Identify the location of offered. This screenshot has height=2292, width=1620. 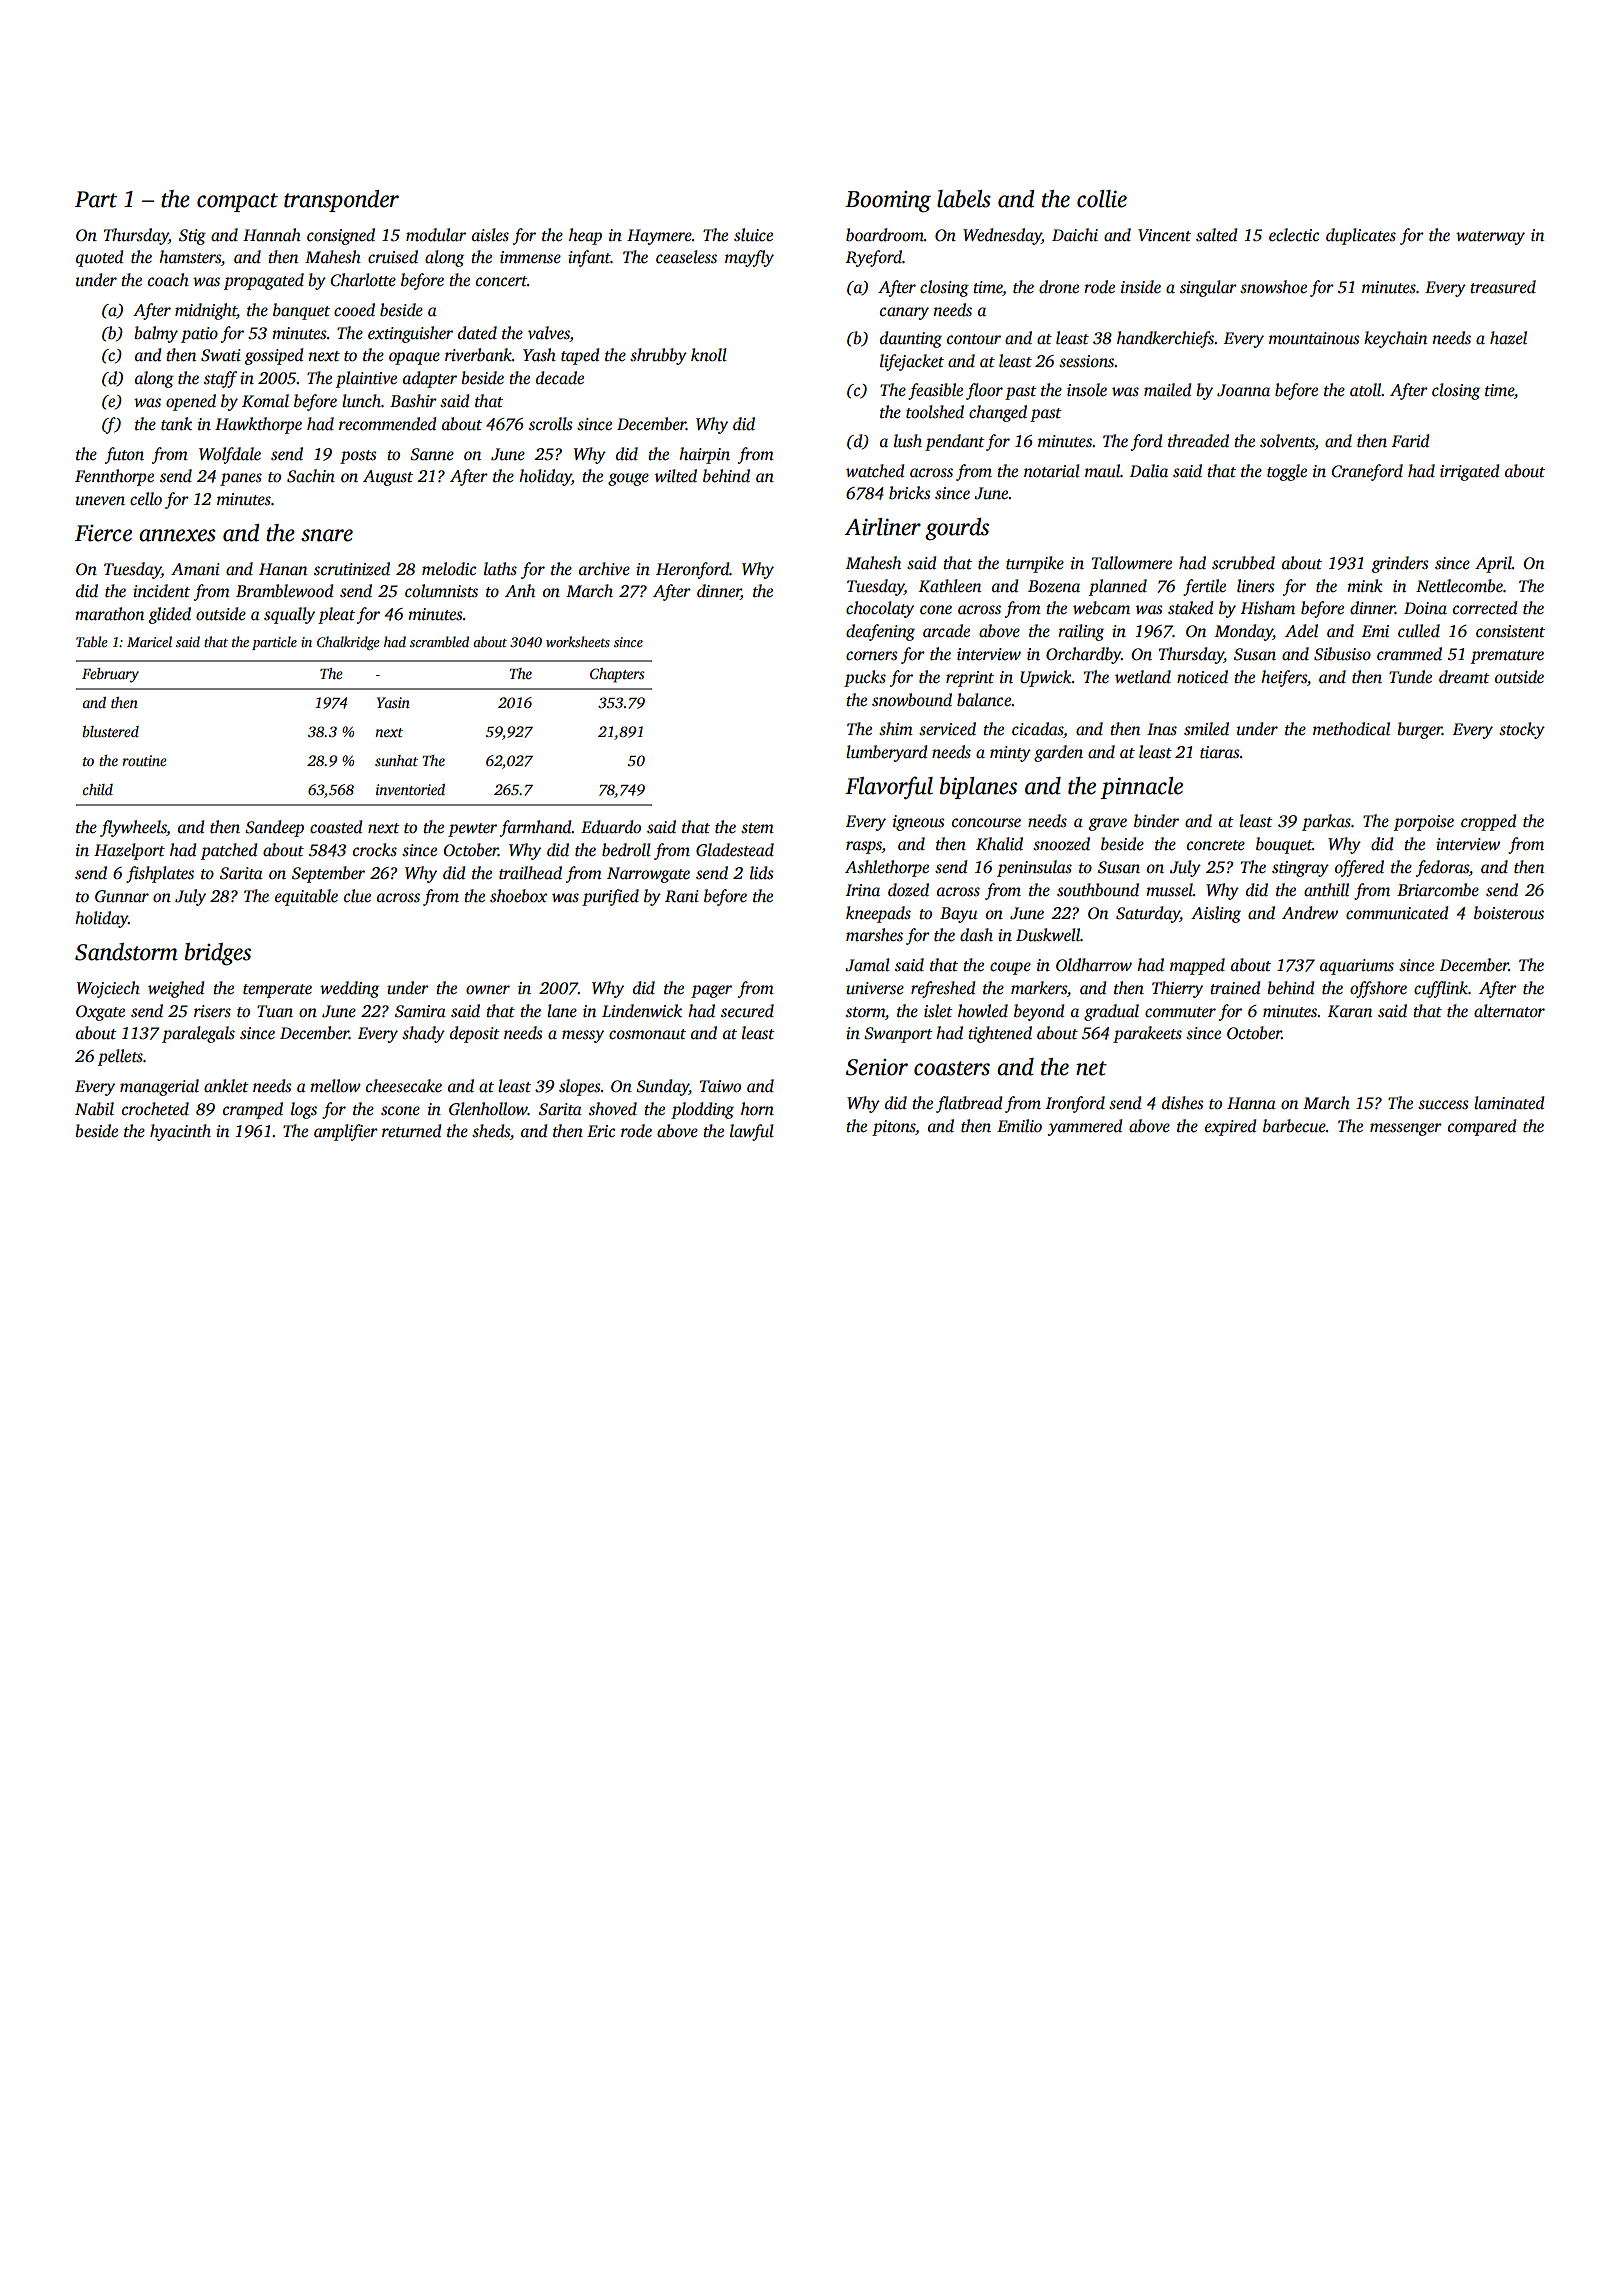
(1359, 868).
